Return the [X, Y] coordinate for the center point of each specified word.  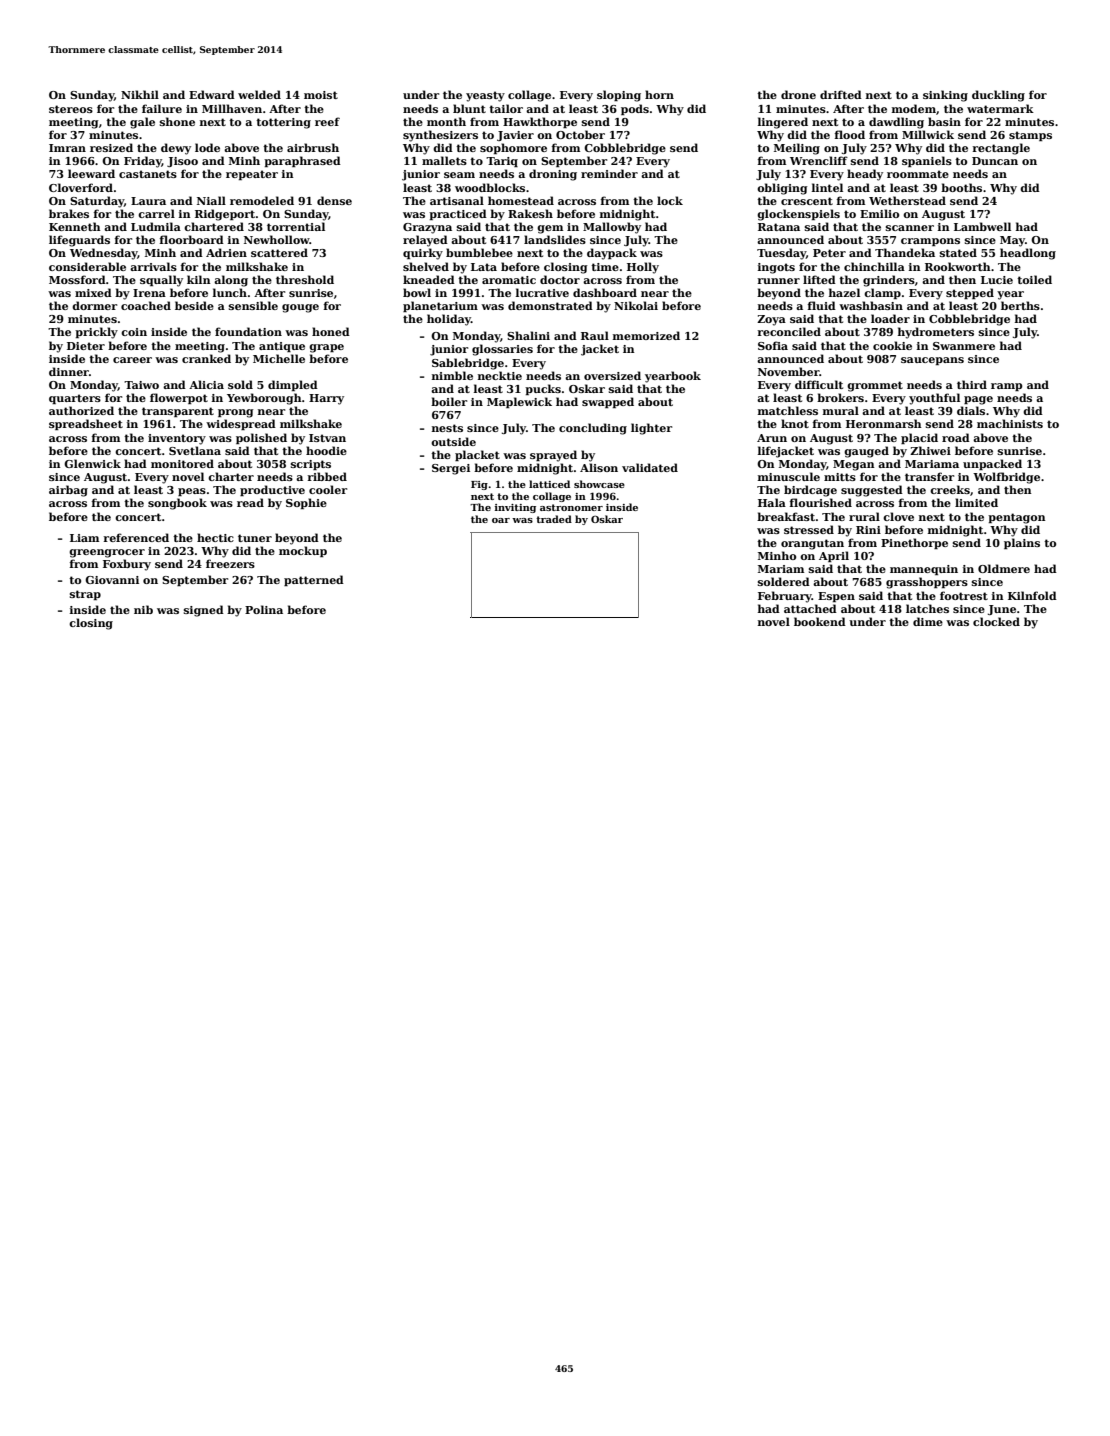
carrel [156, 213]
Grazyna [427, 228]
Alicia [206, 384]
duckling [998, 96]
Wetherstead [907, 200]
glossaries [502, 350]
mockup [303, 551]
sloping [619, 96]
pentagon [1017, 518]
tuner [255, 538]
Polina [264, 609]
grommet [875, 386]
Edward [212, 94]
